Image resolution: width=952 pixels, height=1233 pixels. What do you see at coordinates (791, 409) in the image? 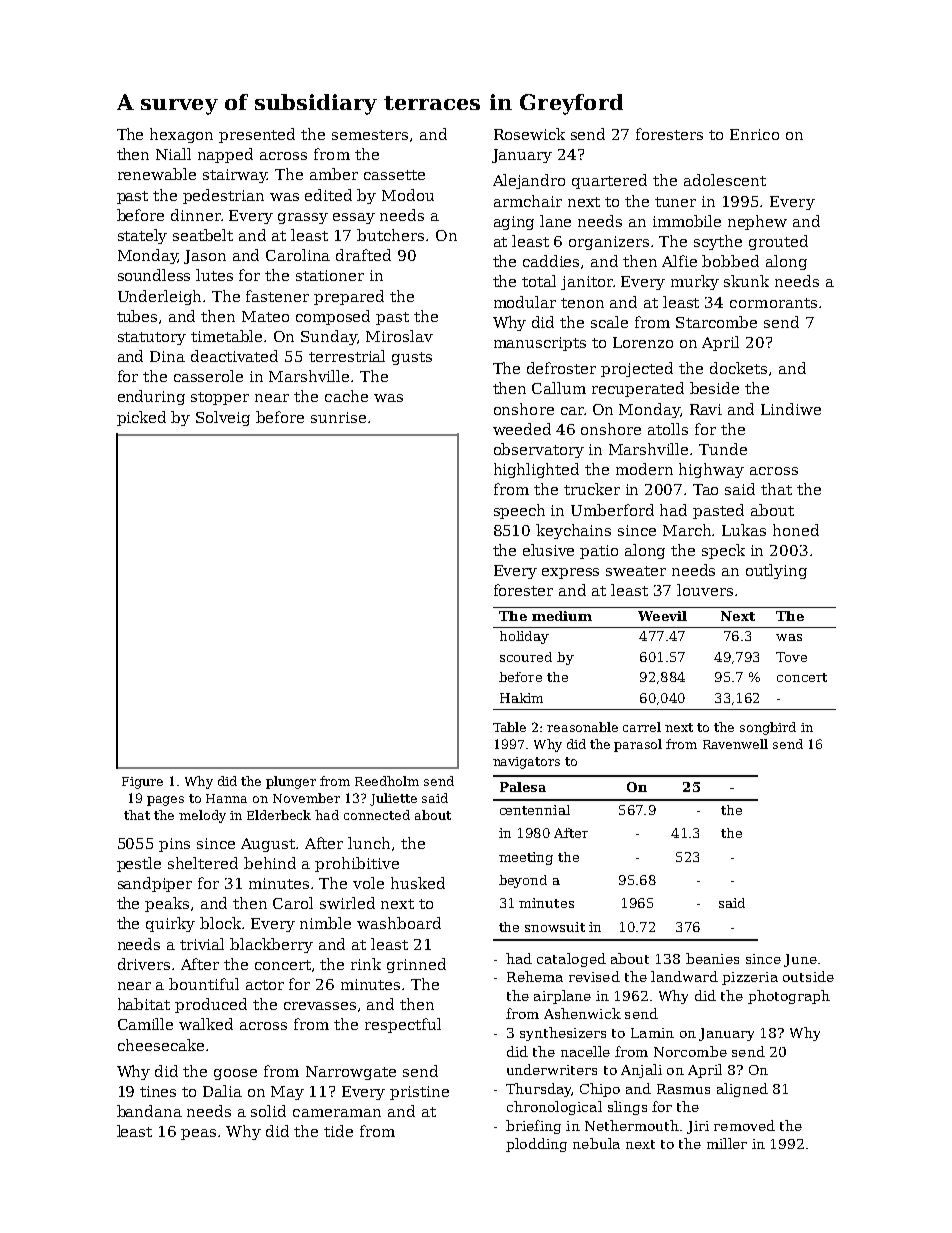
I see `Lindiwe` at bounding box center [791, 409].
